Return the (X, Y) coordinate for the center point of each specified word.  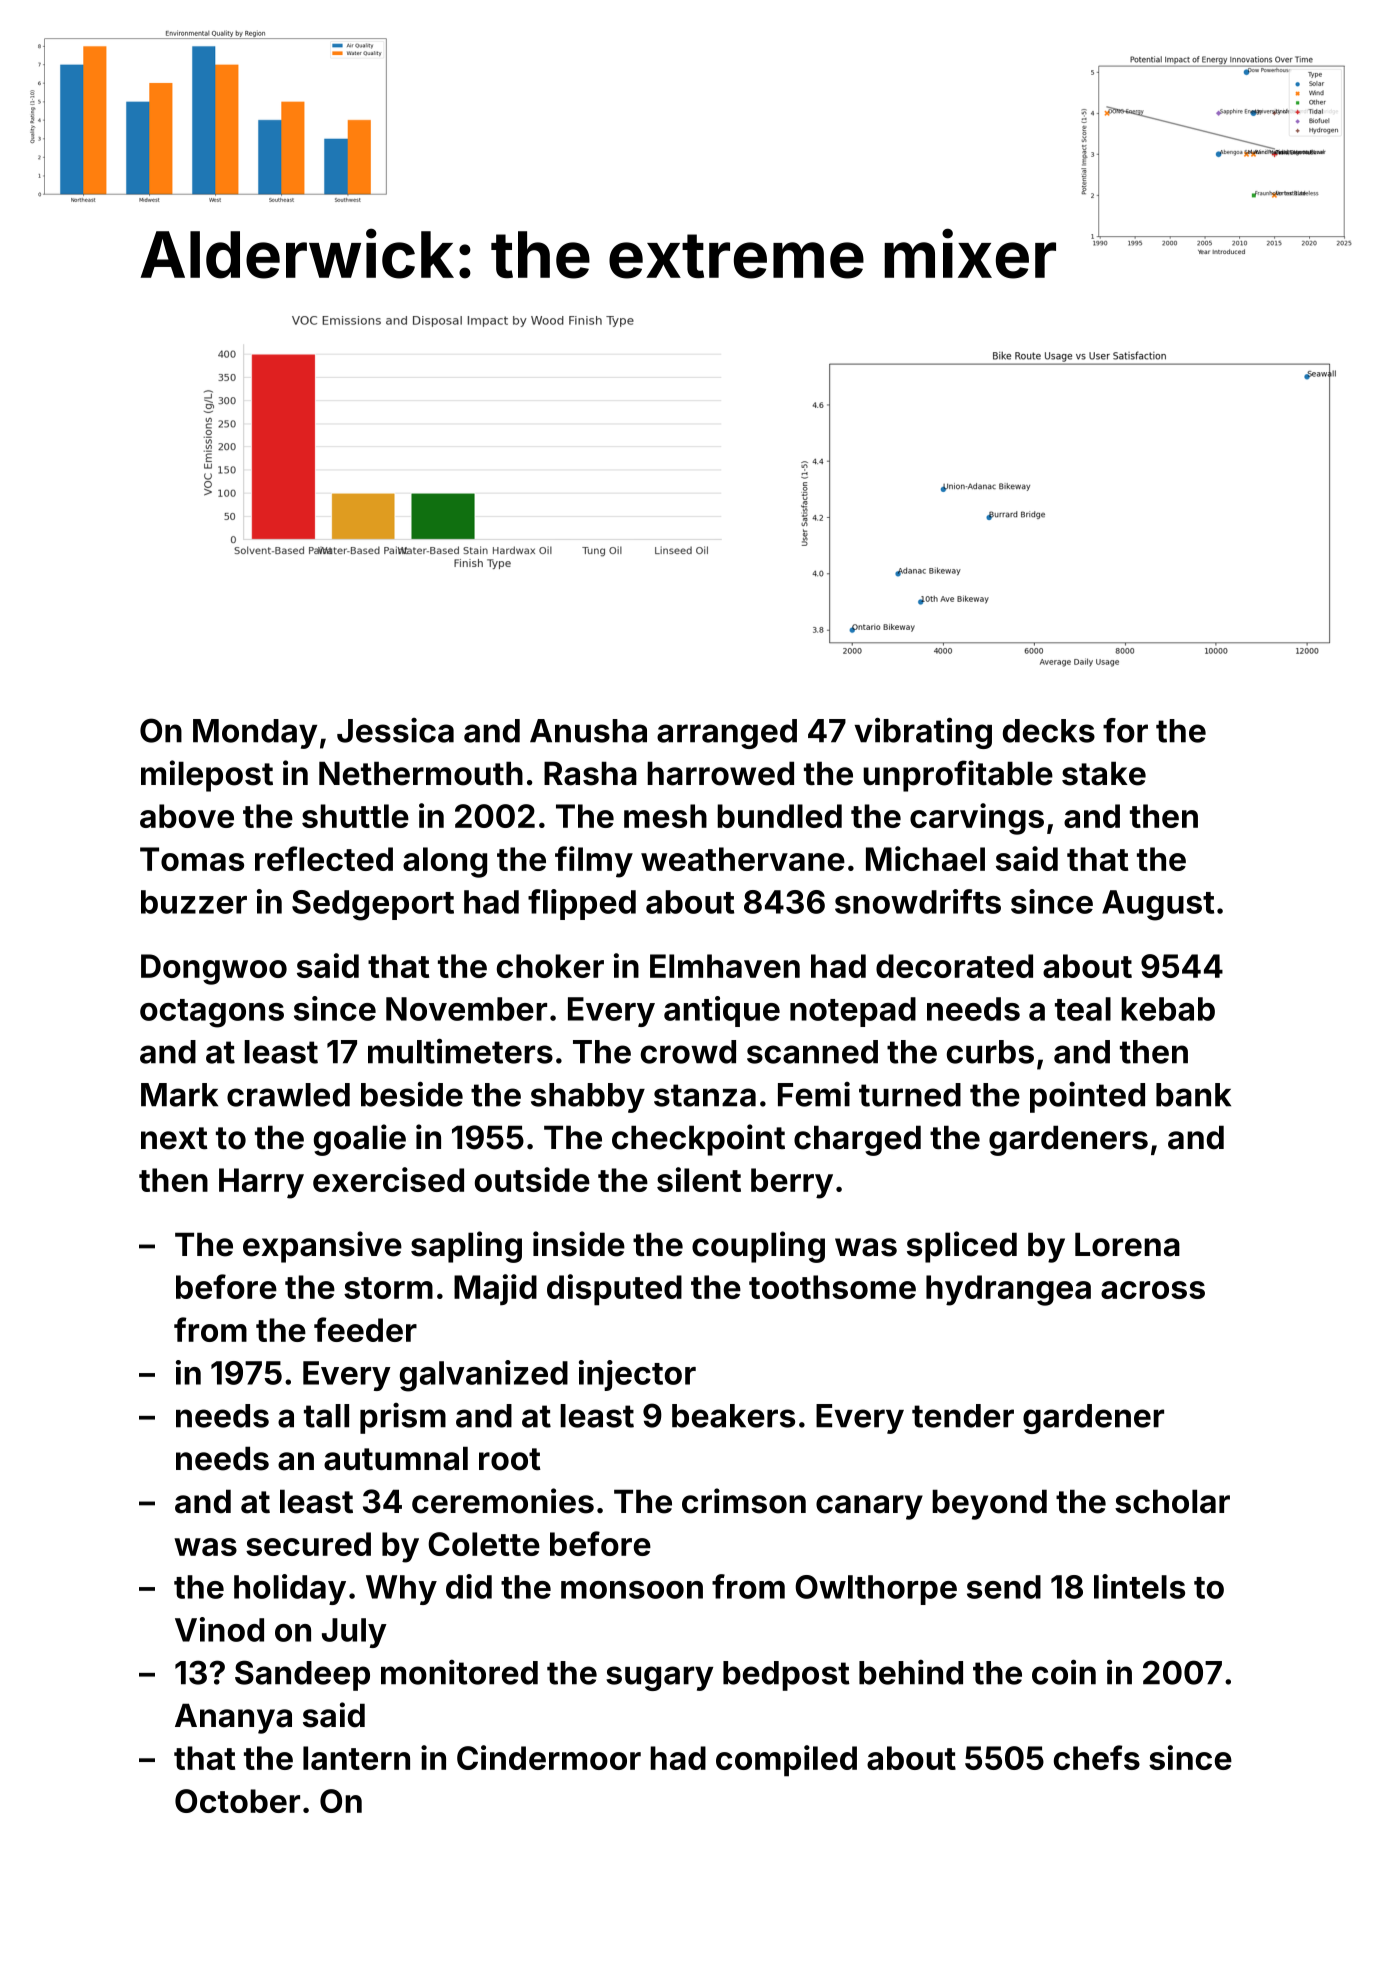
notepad (853, 1012)
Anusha (588, 731)
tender (963, 1416)
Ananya (233, 1718)
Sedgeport (373, 905)
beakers (733, 1416)
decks (1049, 731)
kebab (1168, 1009)
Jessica (395, 730)
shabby (588, 1098)
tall (326, 1416)
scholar (1172, 1501)
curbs (990, 1052)
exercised (388, 1179)
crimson (744, 1501)
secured (308, 1544)
